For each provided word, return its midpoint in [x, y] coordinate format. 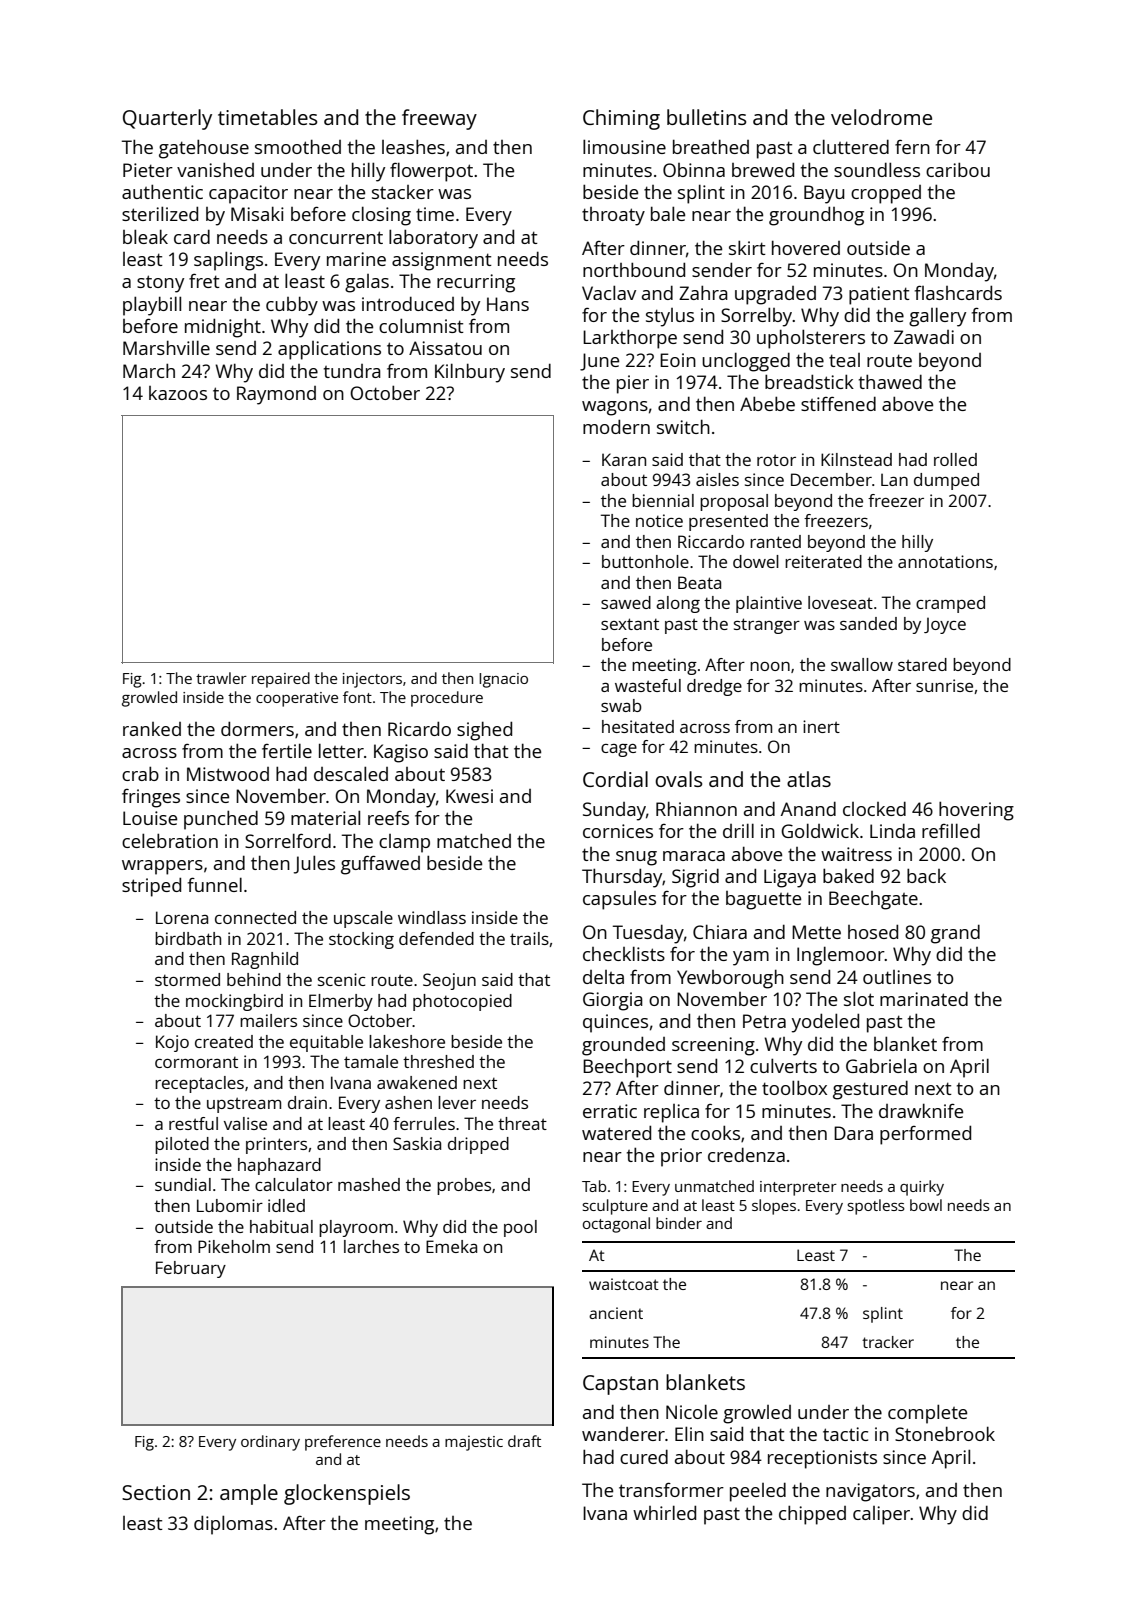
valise [245, 1123]
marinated [924, 998]
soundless [877, 169]
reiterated [823, 561]
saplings [228, 261]
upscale [363, 919]
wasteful [648, 685]
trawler [221, 678]
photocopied [462, 1002]
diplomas [233, 1525]
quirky [922, 1188]
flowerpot [431, 172]
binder [679, 1223]
